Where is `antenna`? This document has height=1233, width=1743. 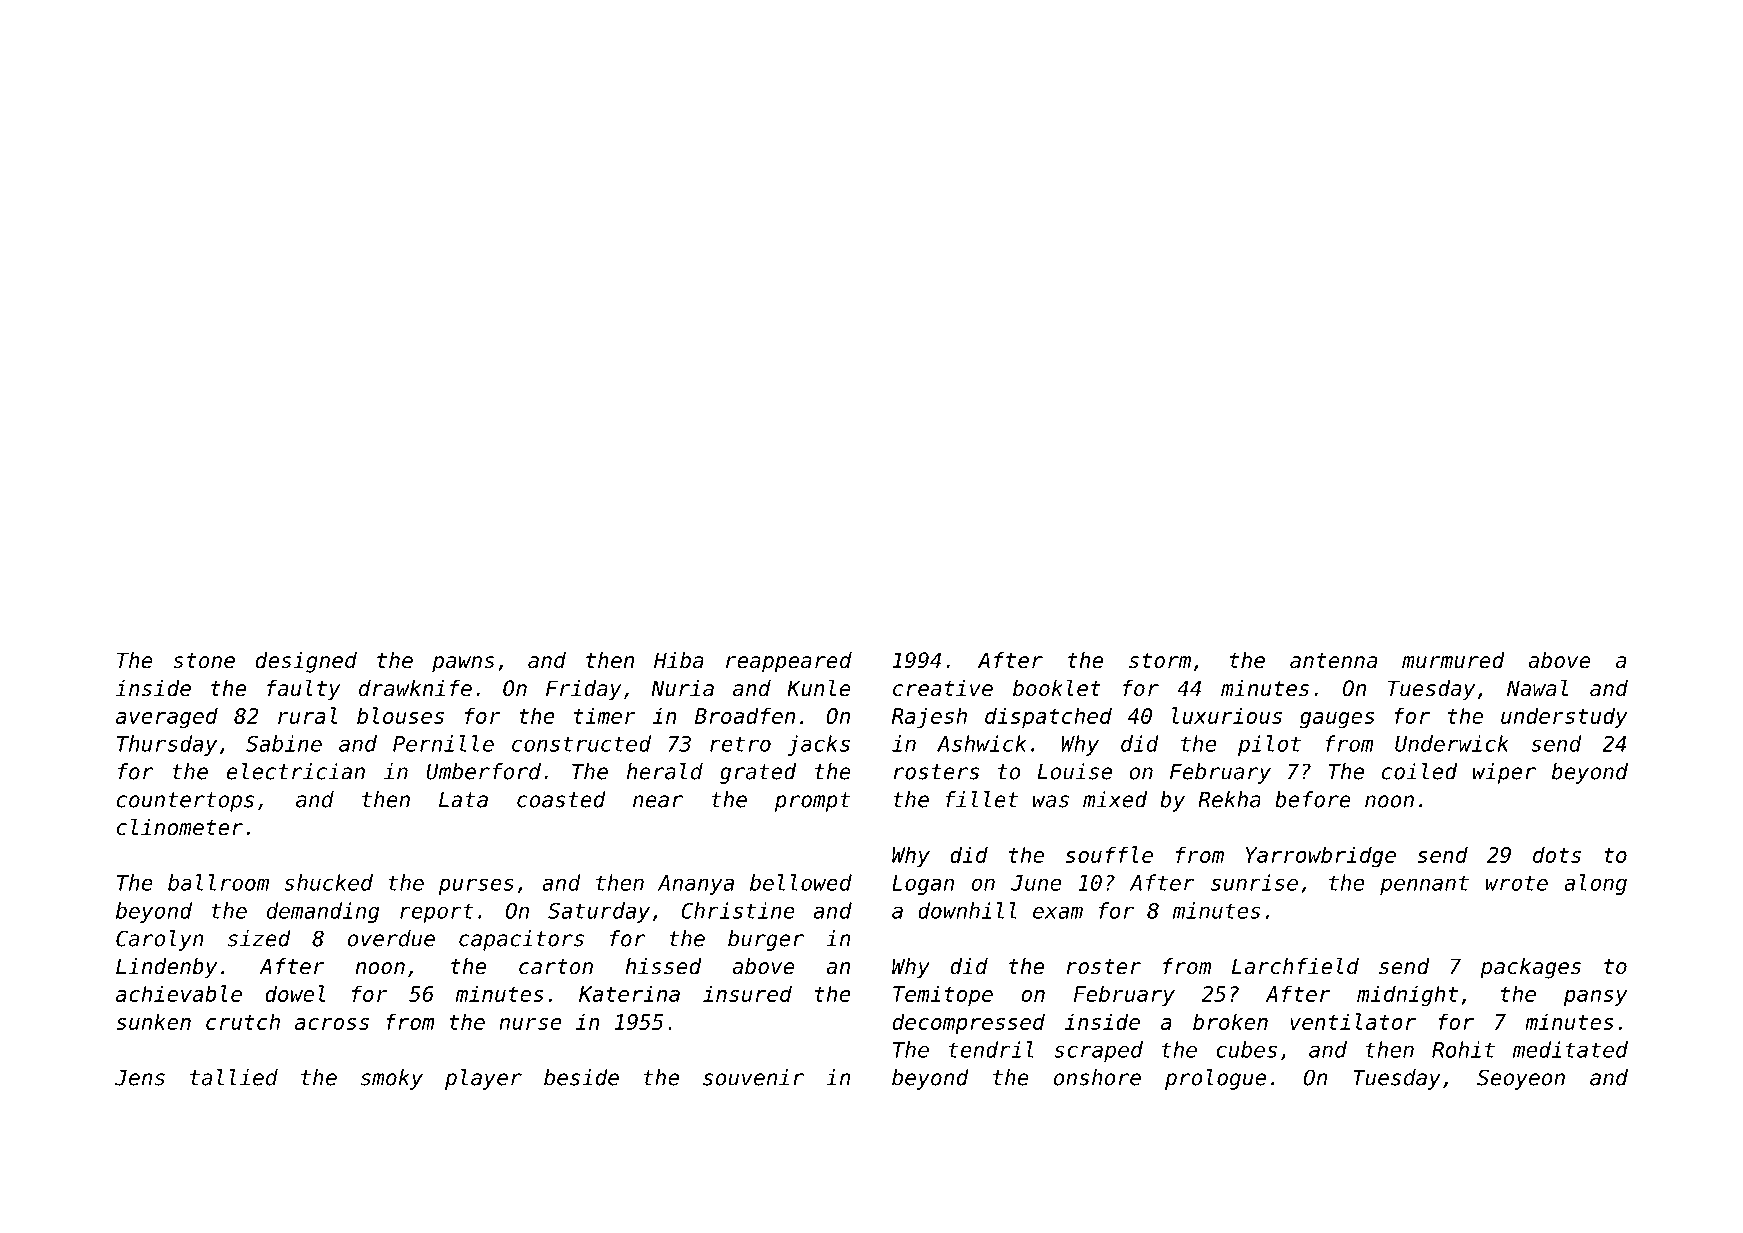 antenna is located at coordinates (1333, 661).
